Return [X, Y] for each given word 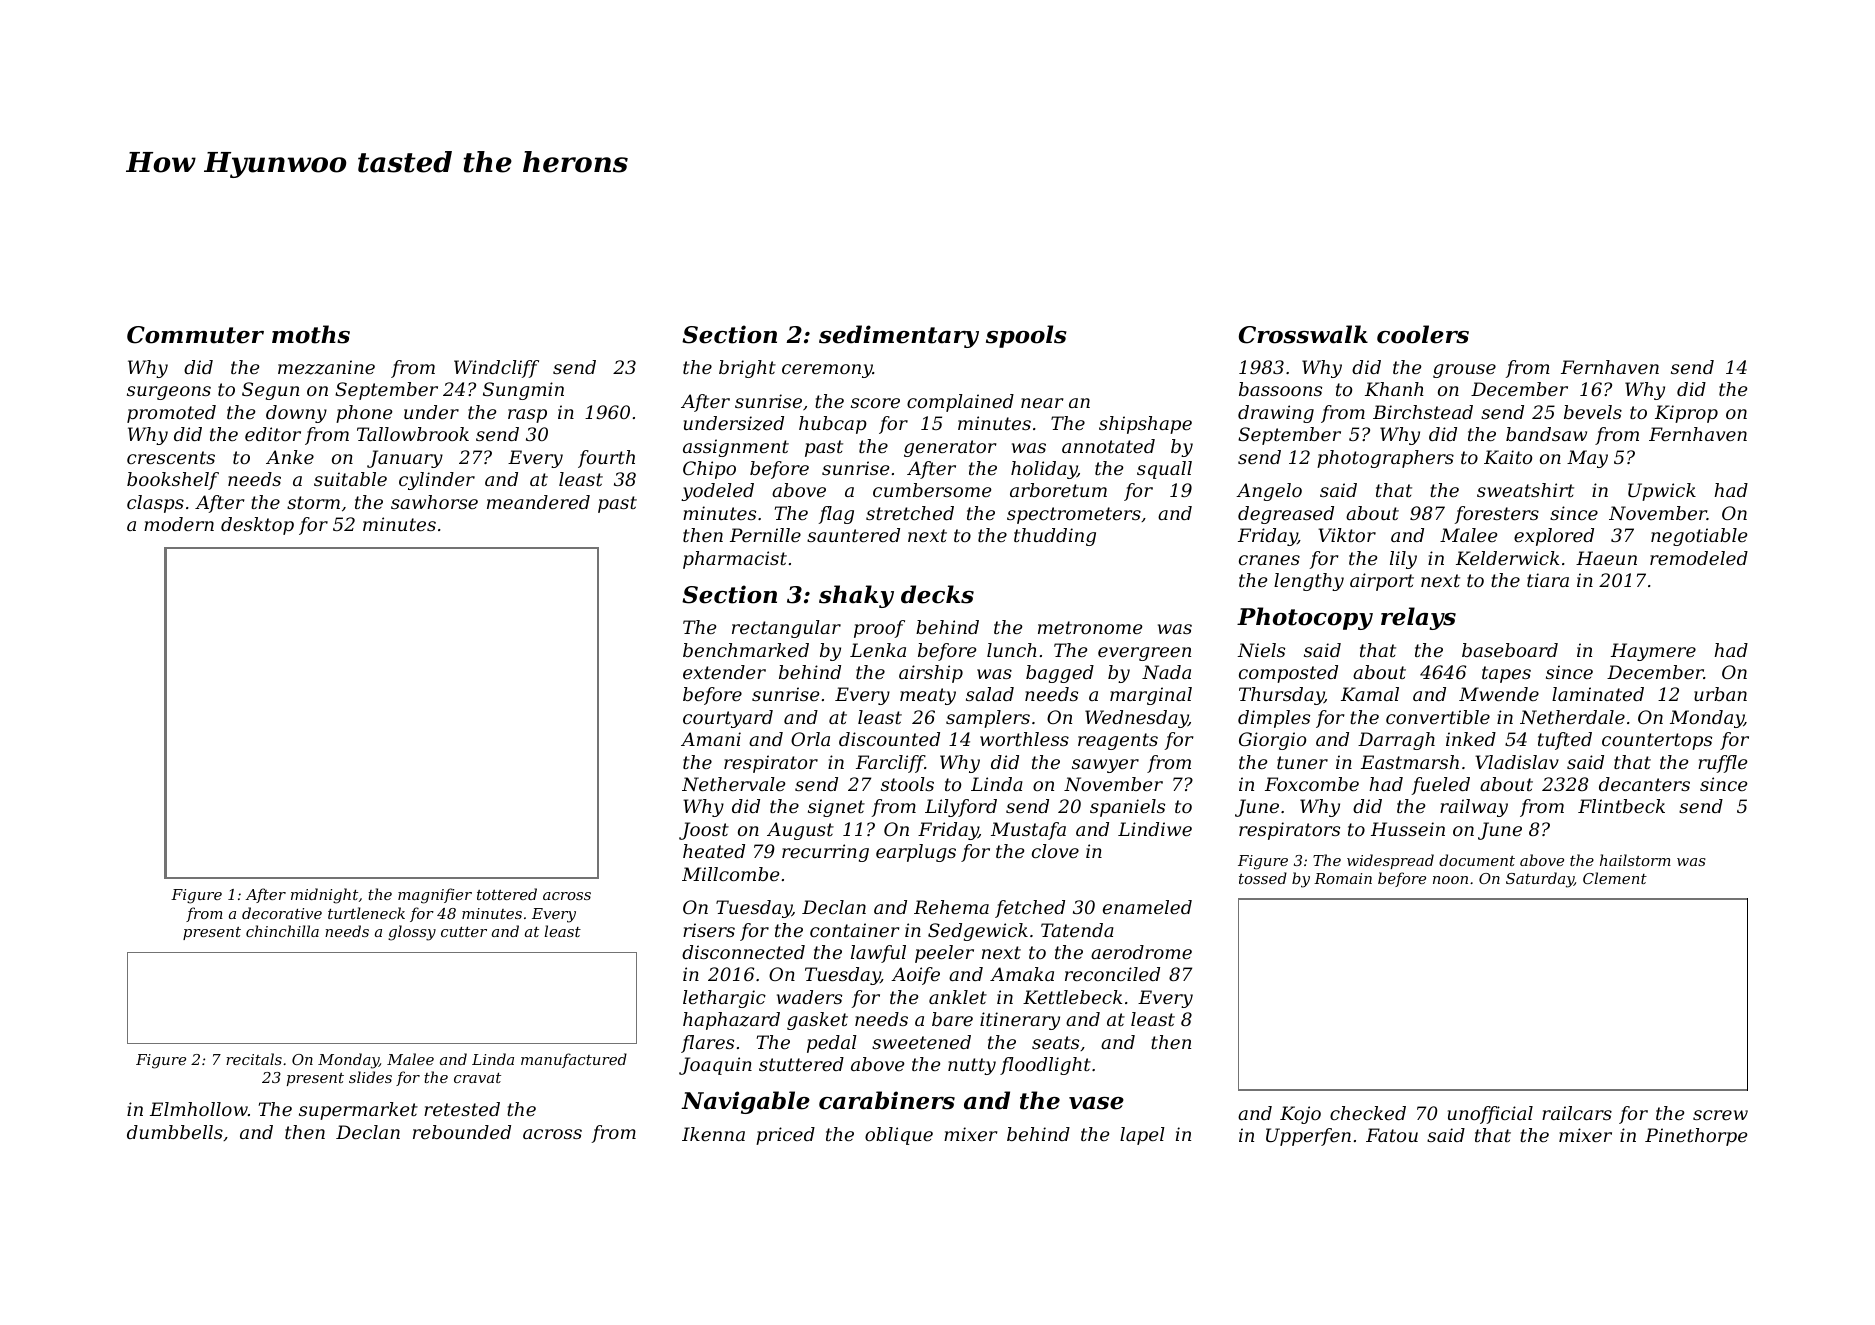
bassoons [1280, 389]
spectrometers [1074, 515]
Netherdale [1572, 717]
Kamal [1370, 694]
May [1587, 459]
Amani [711, 739]
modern [179, 524]
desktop [257, 526]
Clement [1615, 878]
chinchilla [282, 931]
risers [709, 930]
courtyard [728, 719]
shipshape [1145, 425]
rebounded [462, 1132]
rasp [527, 416]
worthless [1024, 739]
